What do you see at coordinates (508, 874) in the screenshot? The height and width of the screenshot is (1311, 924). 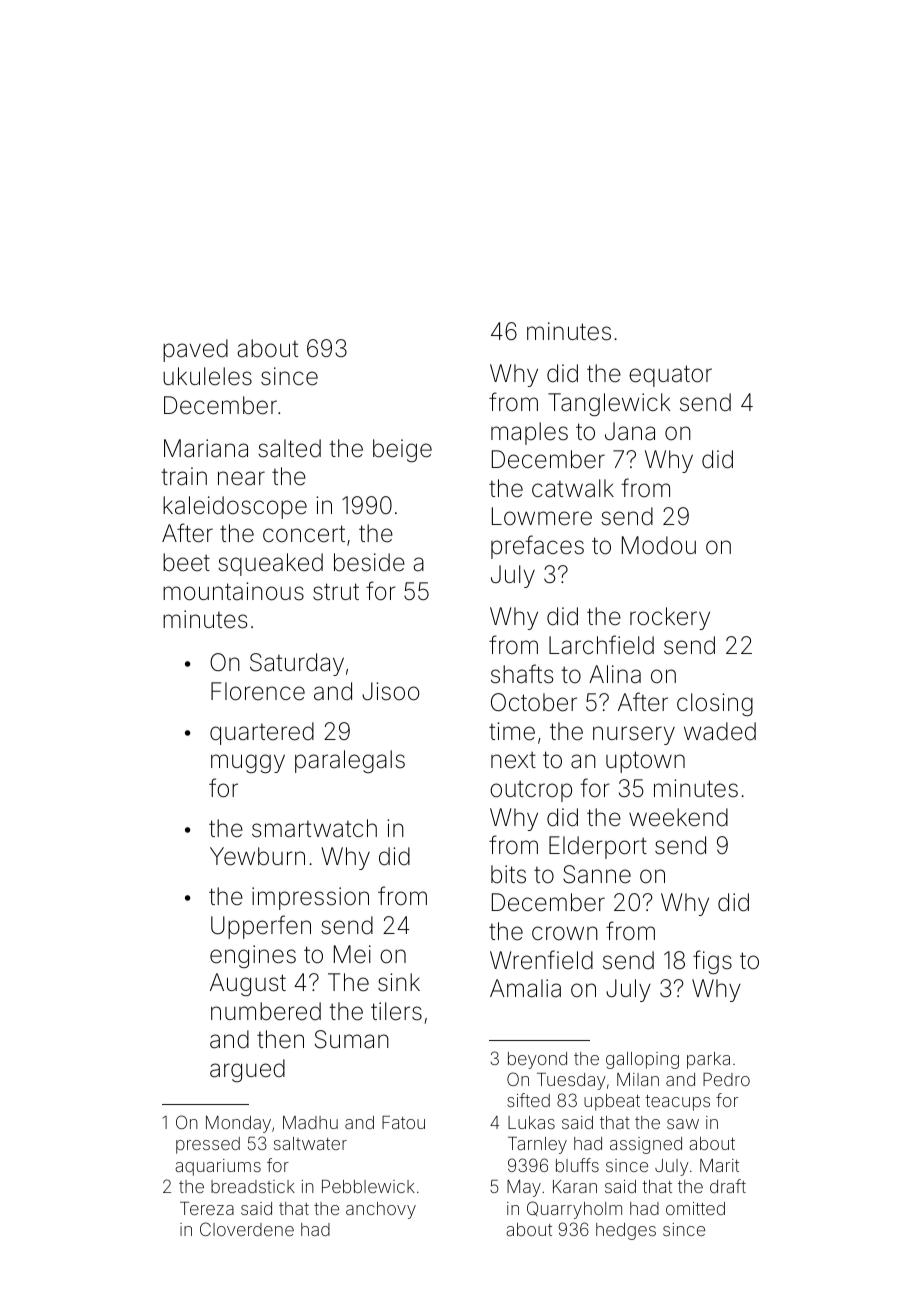 I see `bits` at bounding box center [508, 874].
